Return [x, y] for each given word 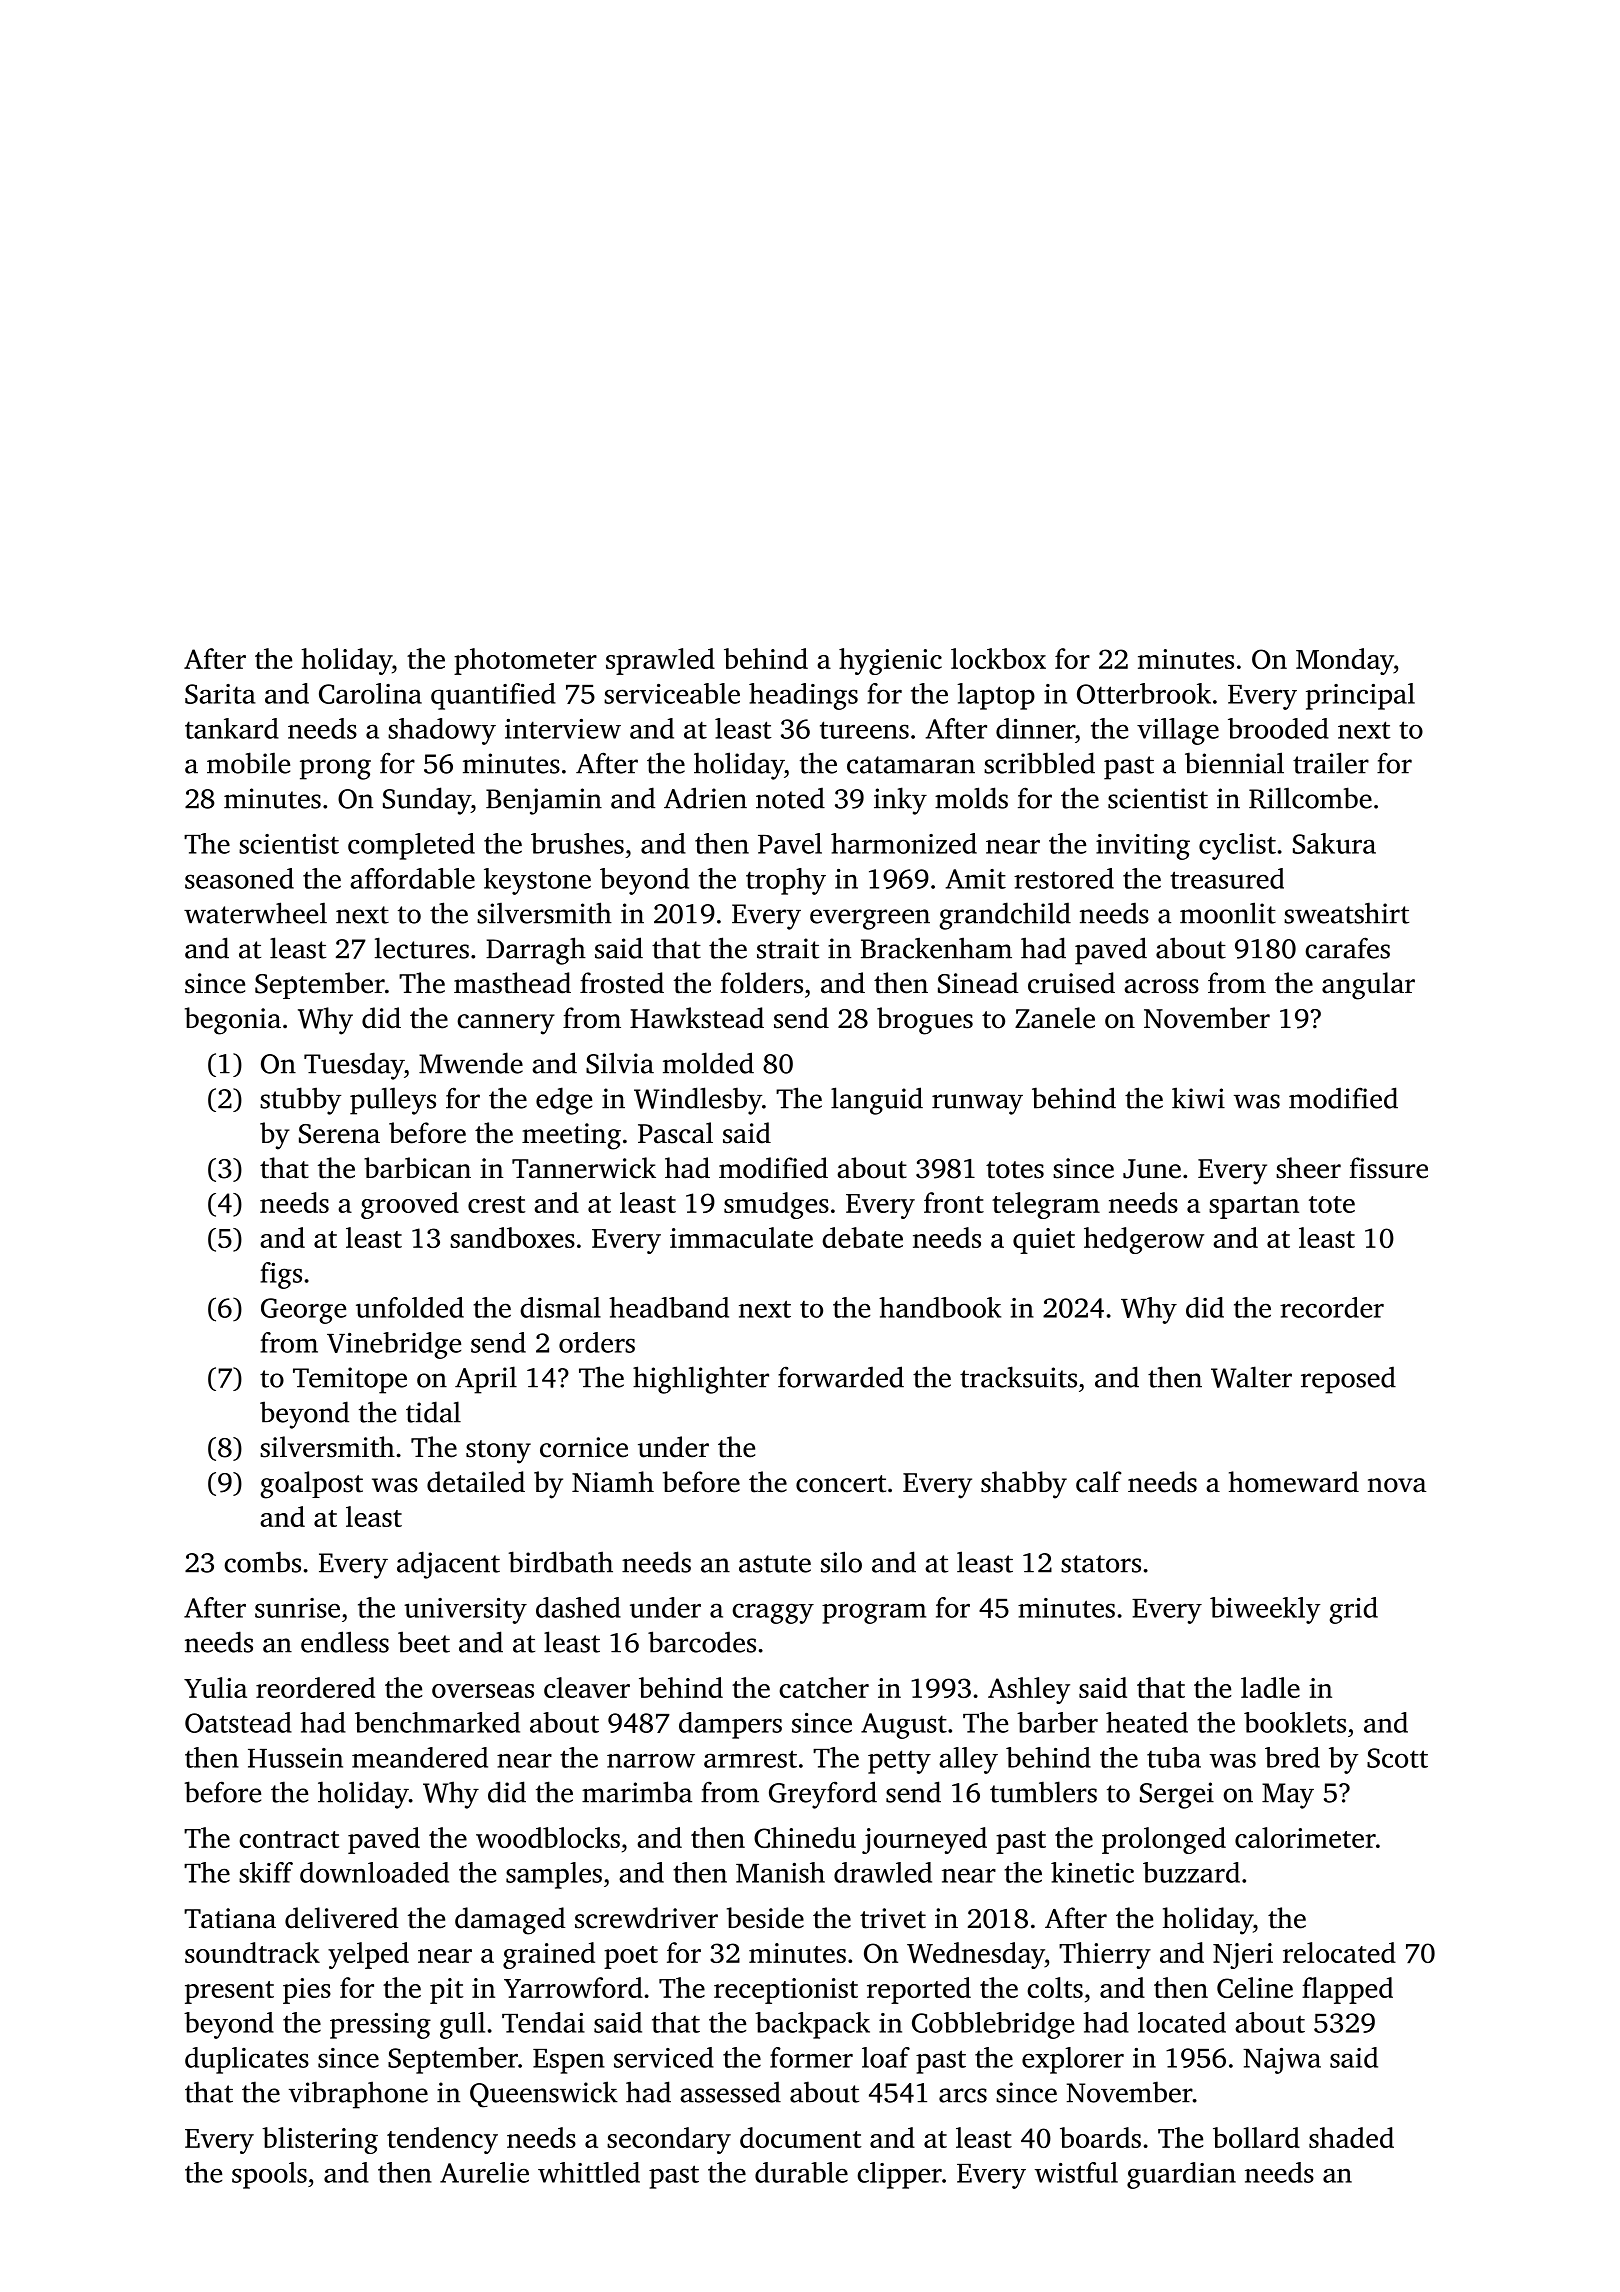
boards [1100, 2137]
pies [307, 1991]
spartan [1254, 1207]
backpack [812, 2025]
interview [563, 729]
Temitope [350, 1380]
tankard [232, 728]
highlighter [701, 1380]
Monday [1345, 661]
